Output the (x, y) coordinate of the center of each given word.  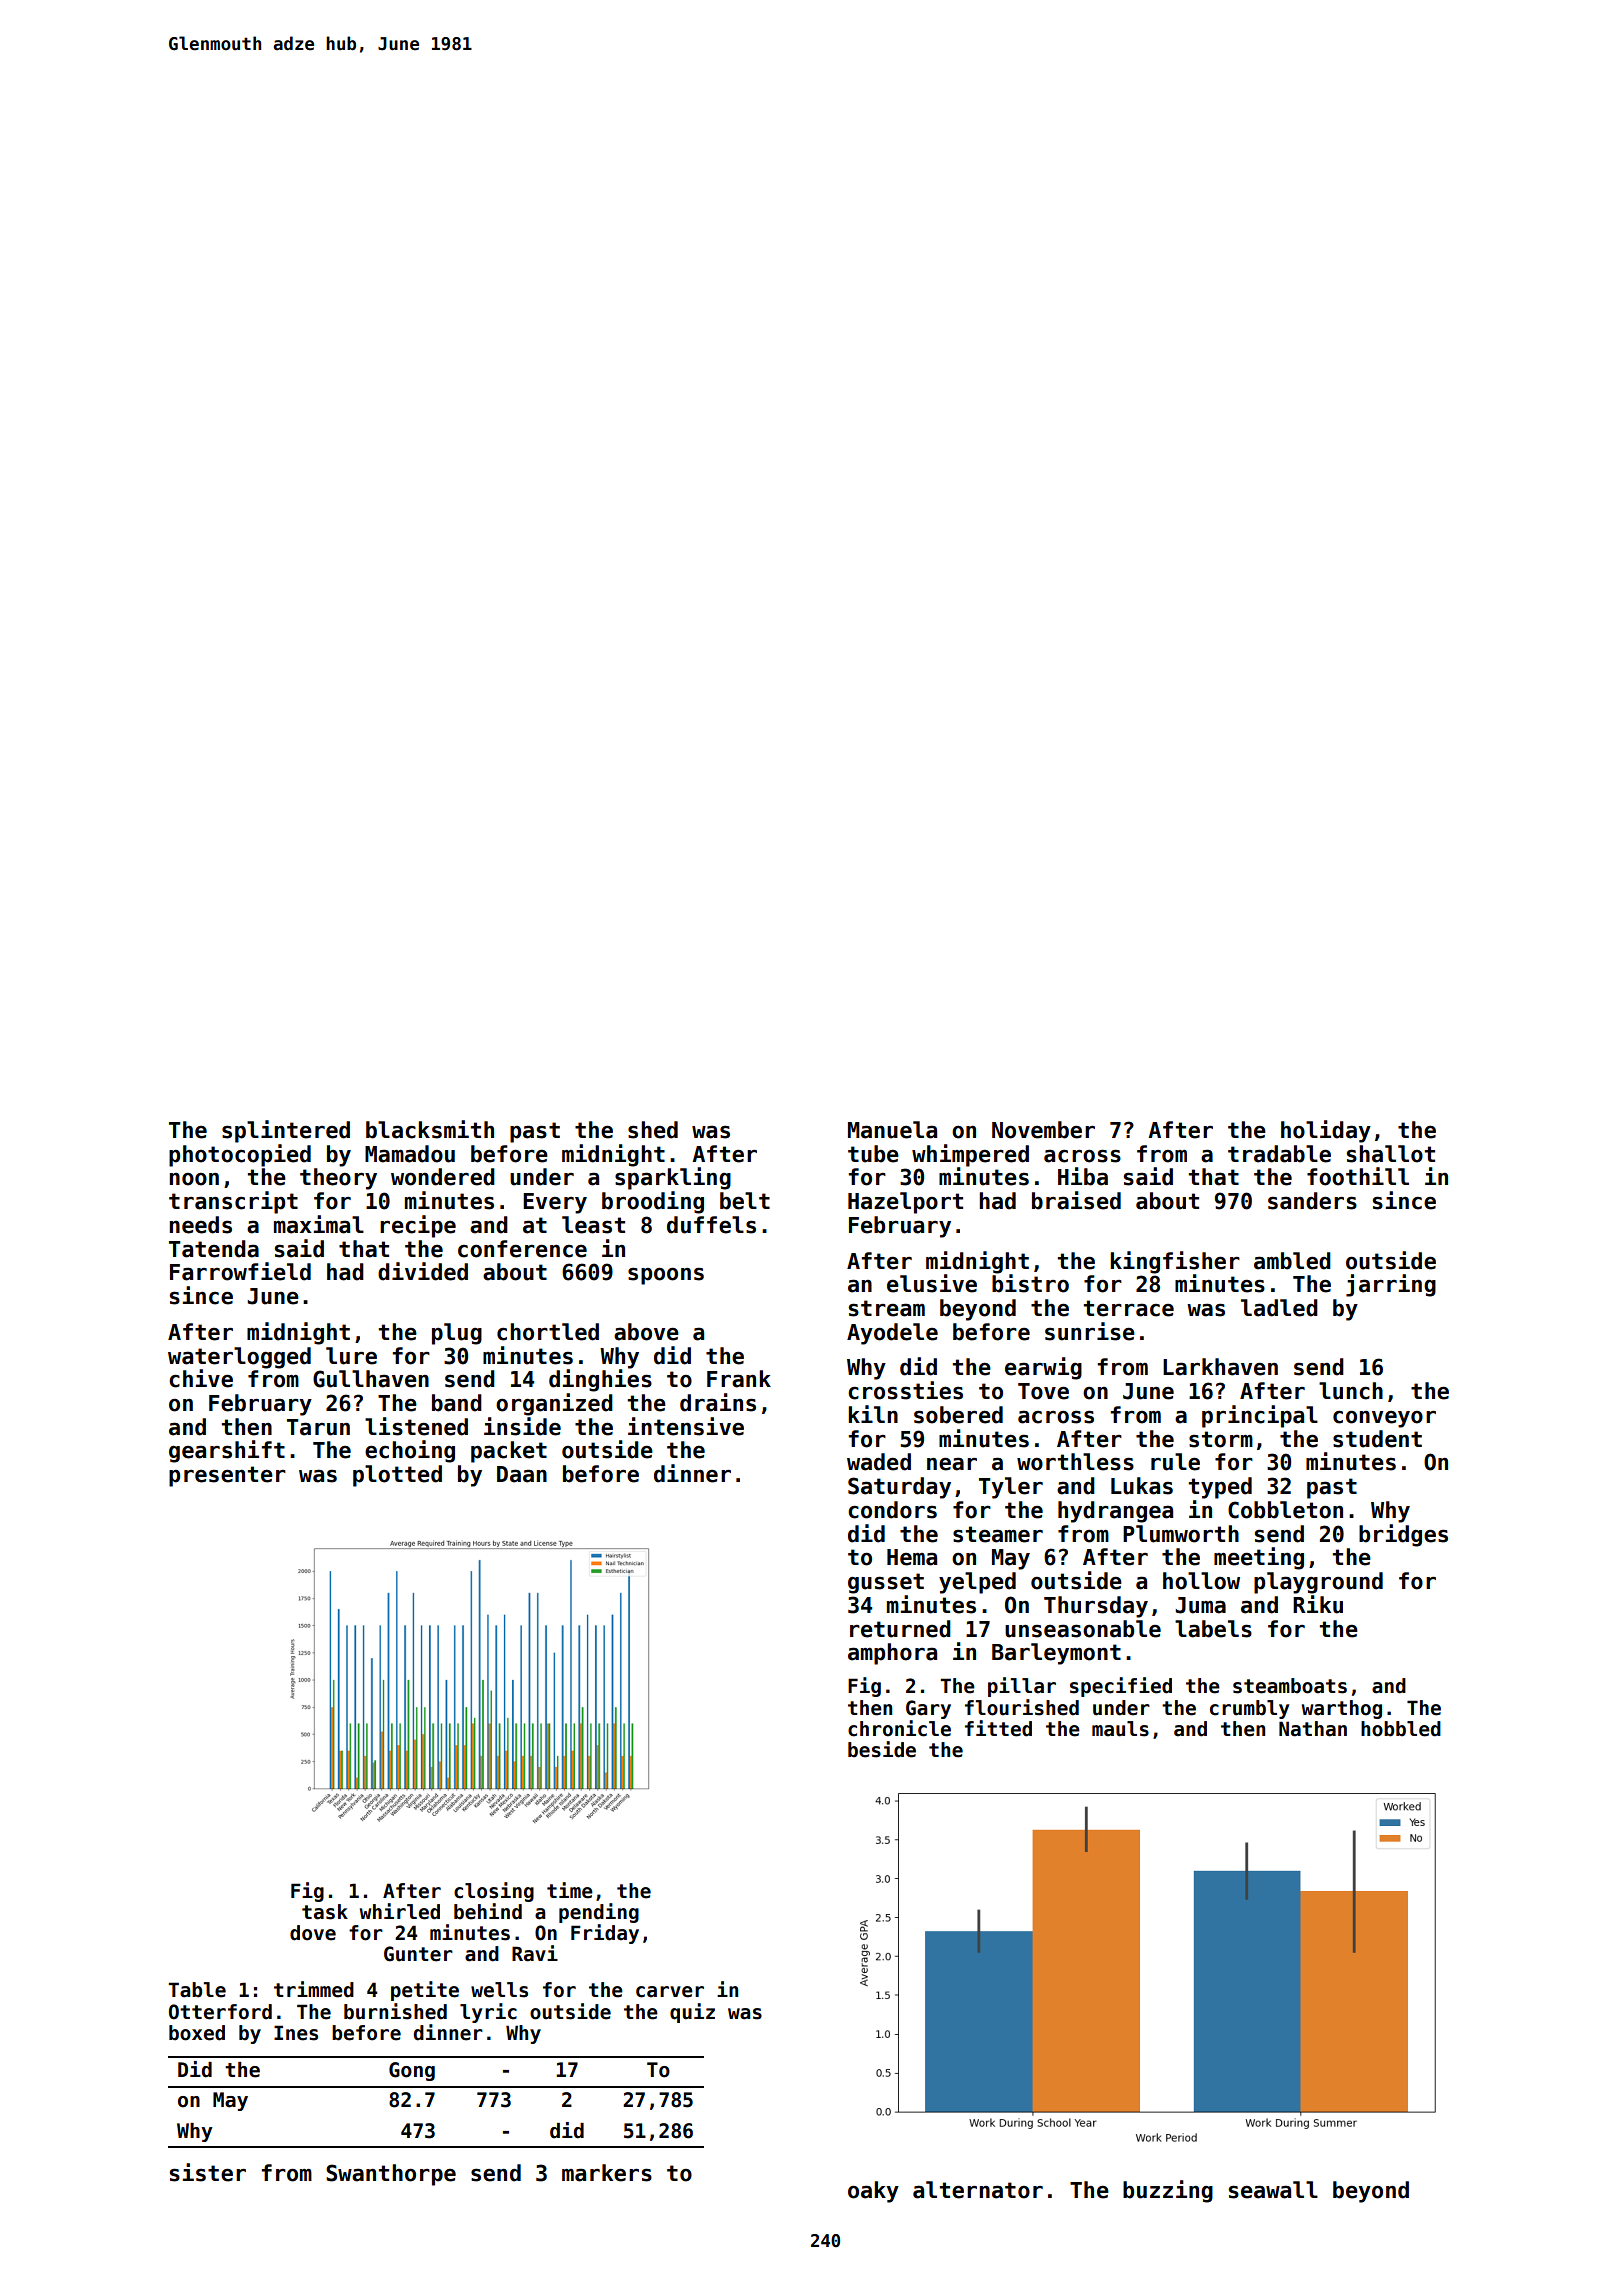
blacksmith (430, 1129)
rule (1175, 1462)
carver (670, 1992)
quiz (692, 2013)
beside (882, 1749)
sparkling (673, 1178)
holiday (1326, 1131)
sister (208, 2172)
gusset (886, 1583)
